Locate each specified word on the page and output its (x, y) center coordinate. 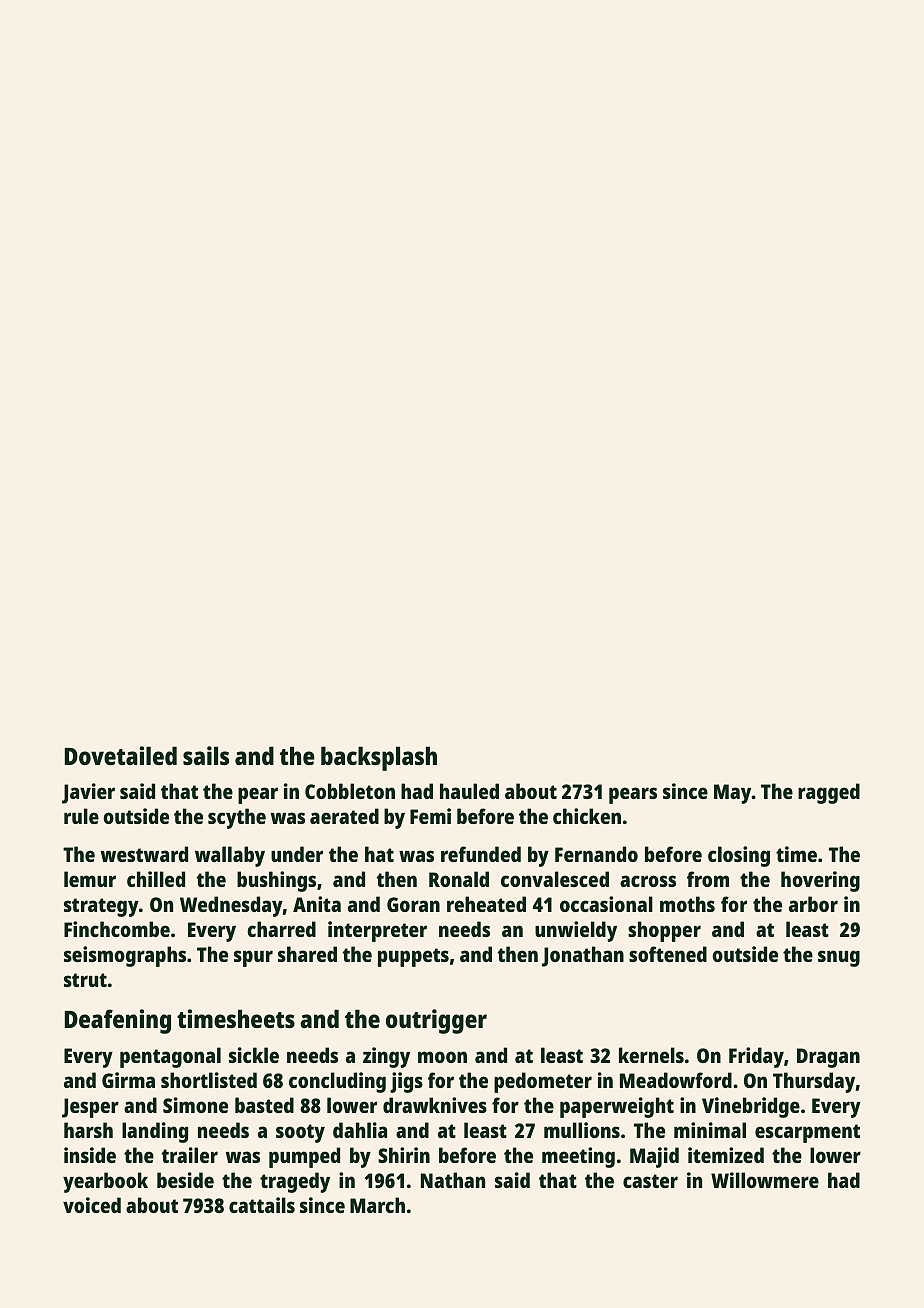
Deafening (118, 1021)
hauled (469, 791)
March (377, 1205)
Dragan (828, 1058)
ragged (829, 793)
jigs (406, 1082)
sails (206, 755)
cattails (262, 1205)
